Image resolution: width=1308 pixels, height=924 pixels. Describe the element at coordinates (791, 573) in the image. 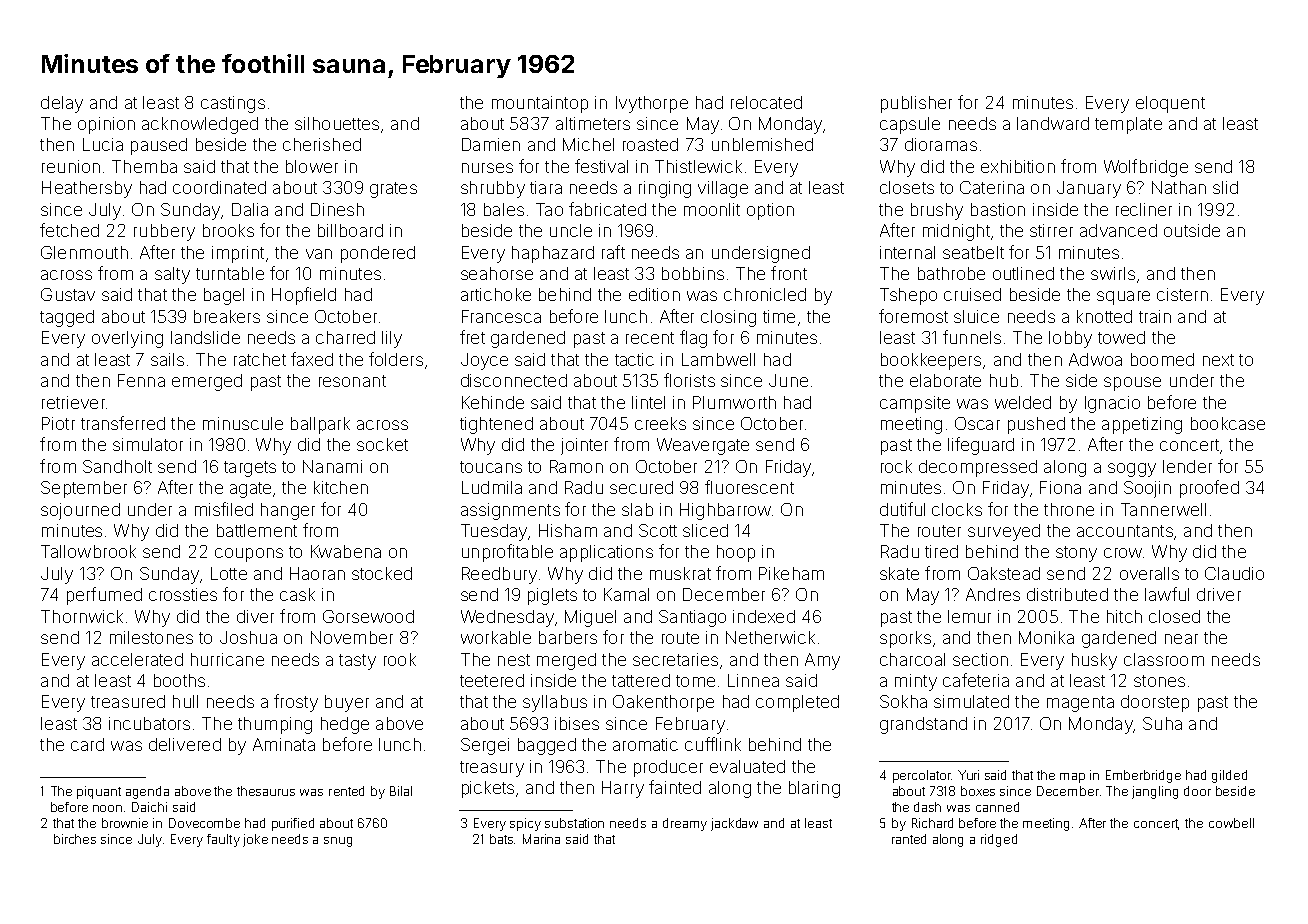

I see `Pikeham` at that location.
